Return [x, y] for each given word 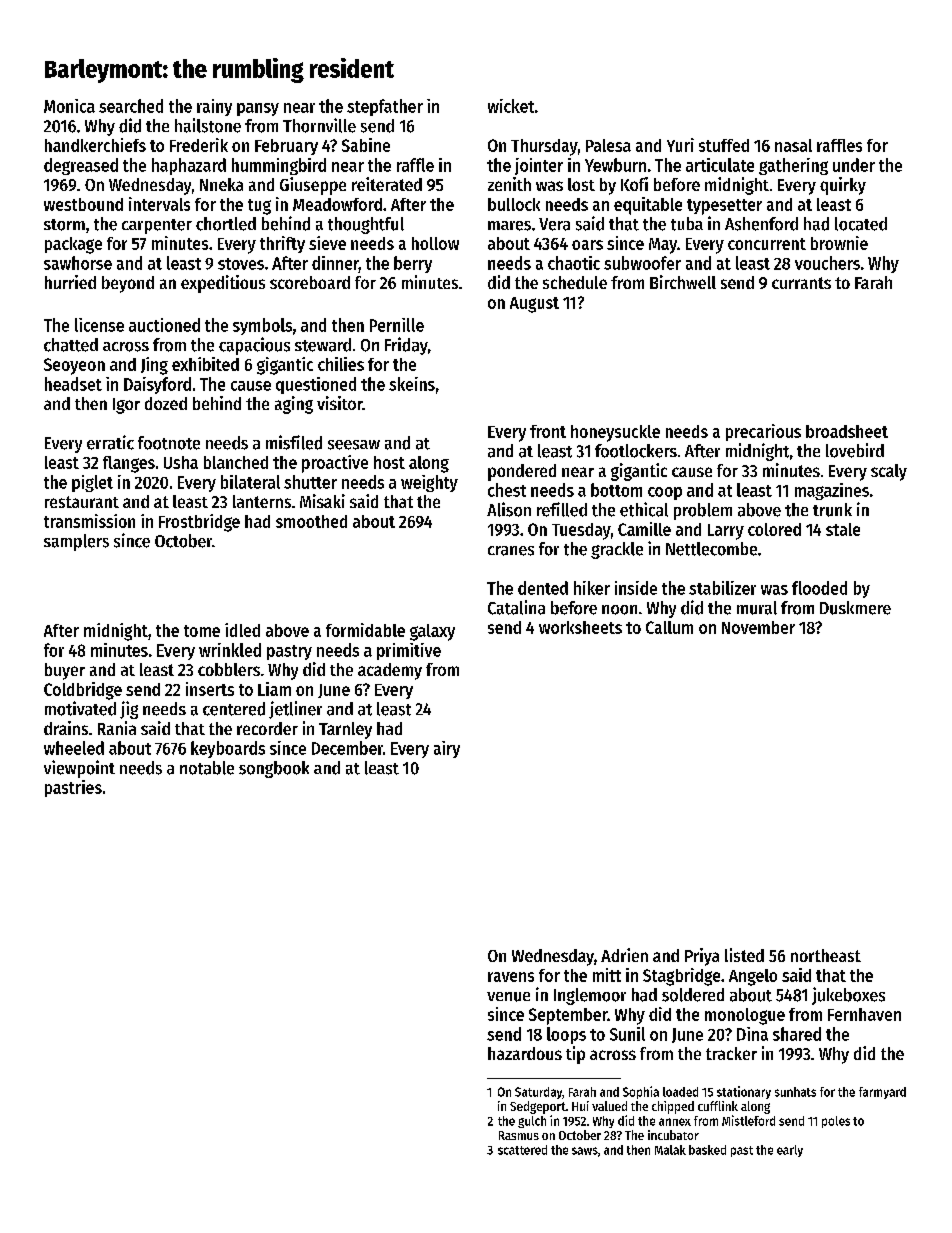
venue [508, 997]
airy [447, 749]
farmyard [882, 1093]
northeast [826, 955]
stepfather [385, 107]
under [854, 165]
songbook [274, 769]
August [534, 305]
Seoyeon [74, 366]
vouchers [827, 263]
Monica [69, 106]
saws [585, 1151]
